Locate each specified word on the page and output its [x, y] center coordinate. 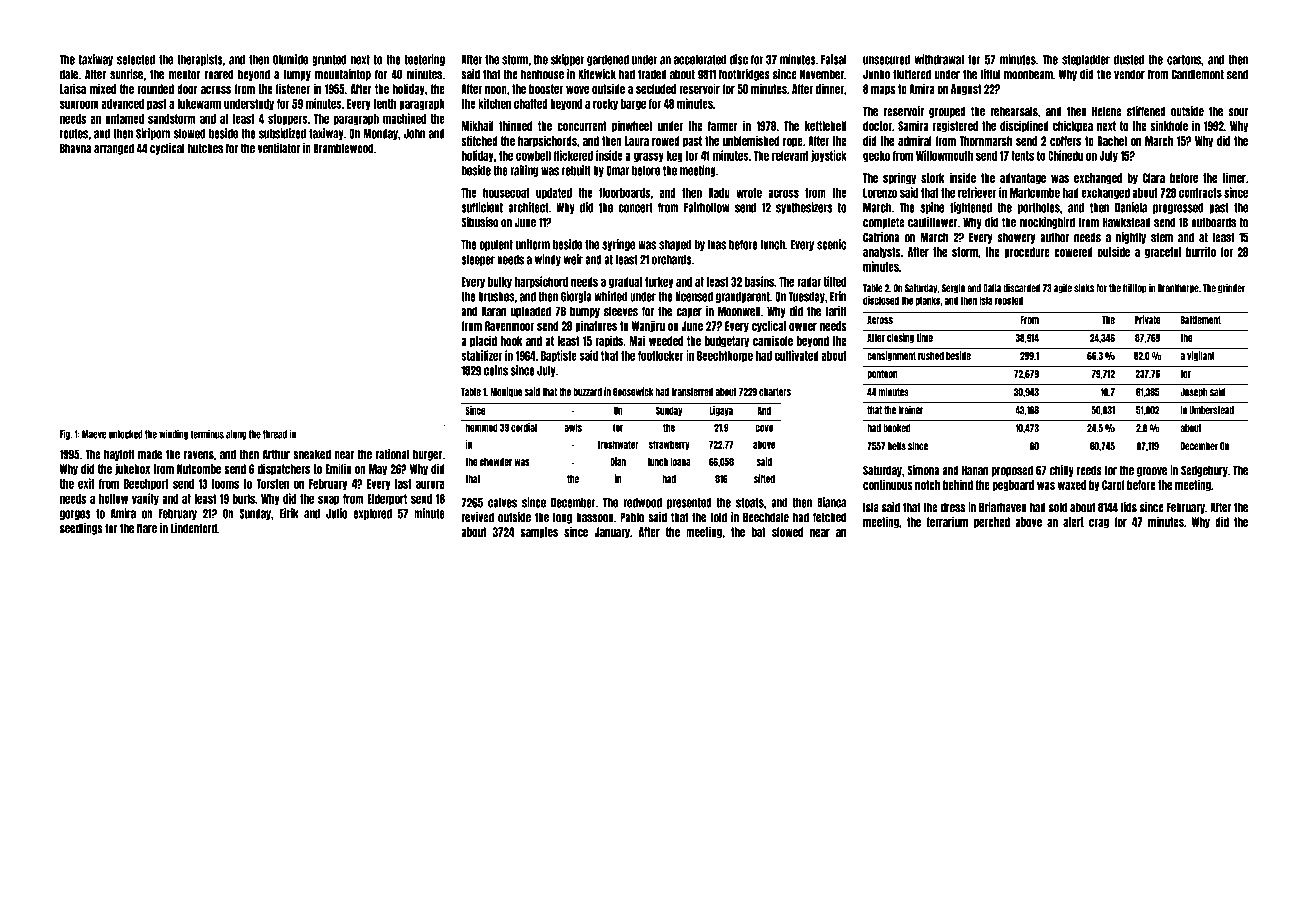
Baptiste [559, 356]
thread [275, 434]
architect [528, 207]
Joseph [1194, 393]
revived [477, 517]
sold [1058, 507]
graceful [1163, 253]
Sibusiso [480, 222]
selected [136, 60]
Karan [494, 311]
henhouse [542, 74]
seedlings [81, 529]
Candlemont [1198, 74]
